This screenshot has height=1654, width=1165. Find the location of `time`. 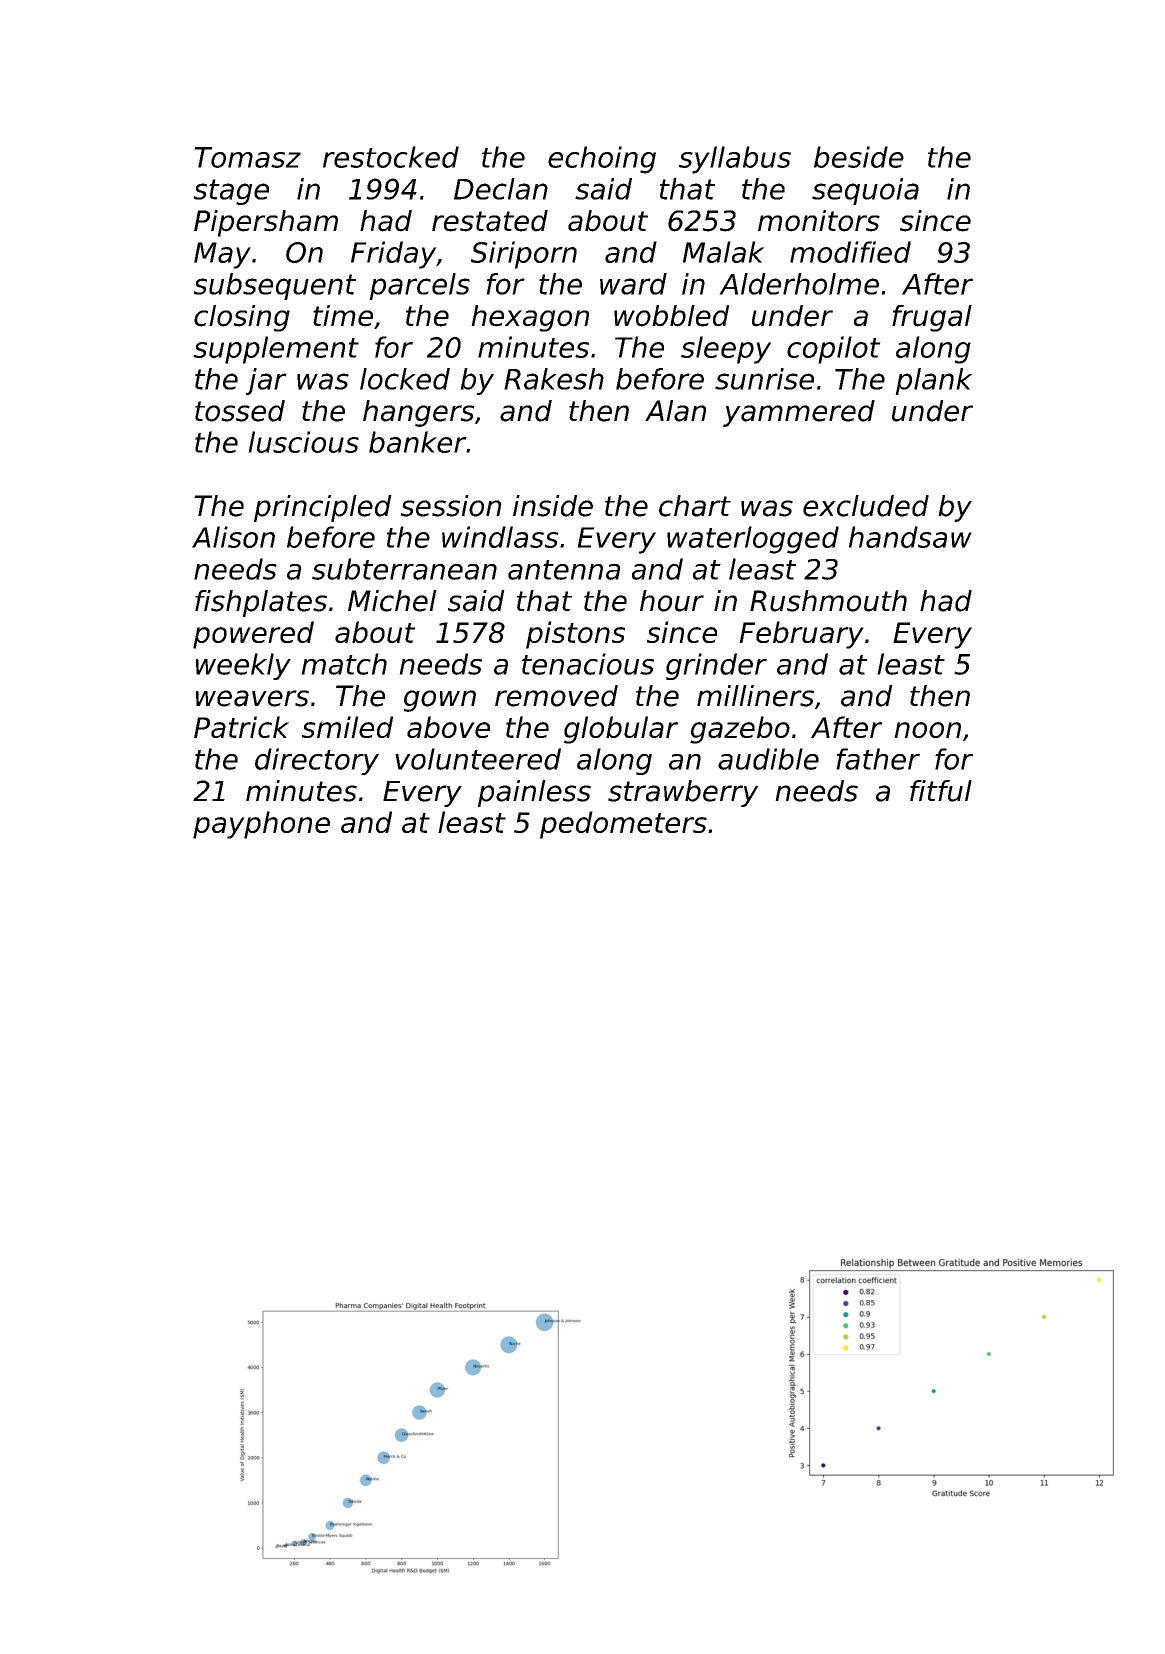

time is located at coordinates (343, 316).
